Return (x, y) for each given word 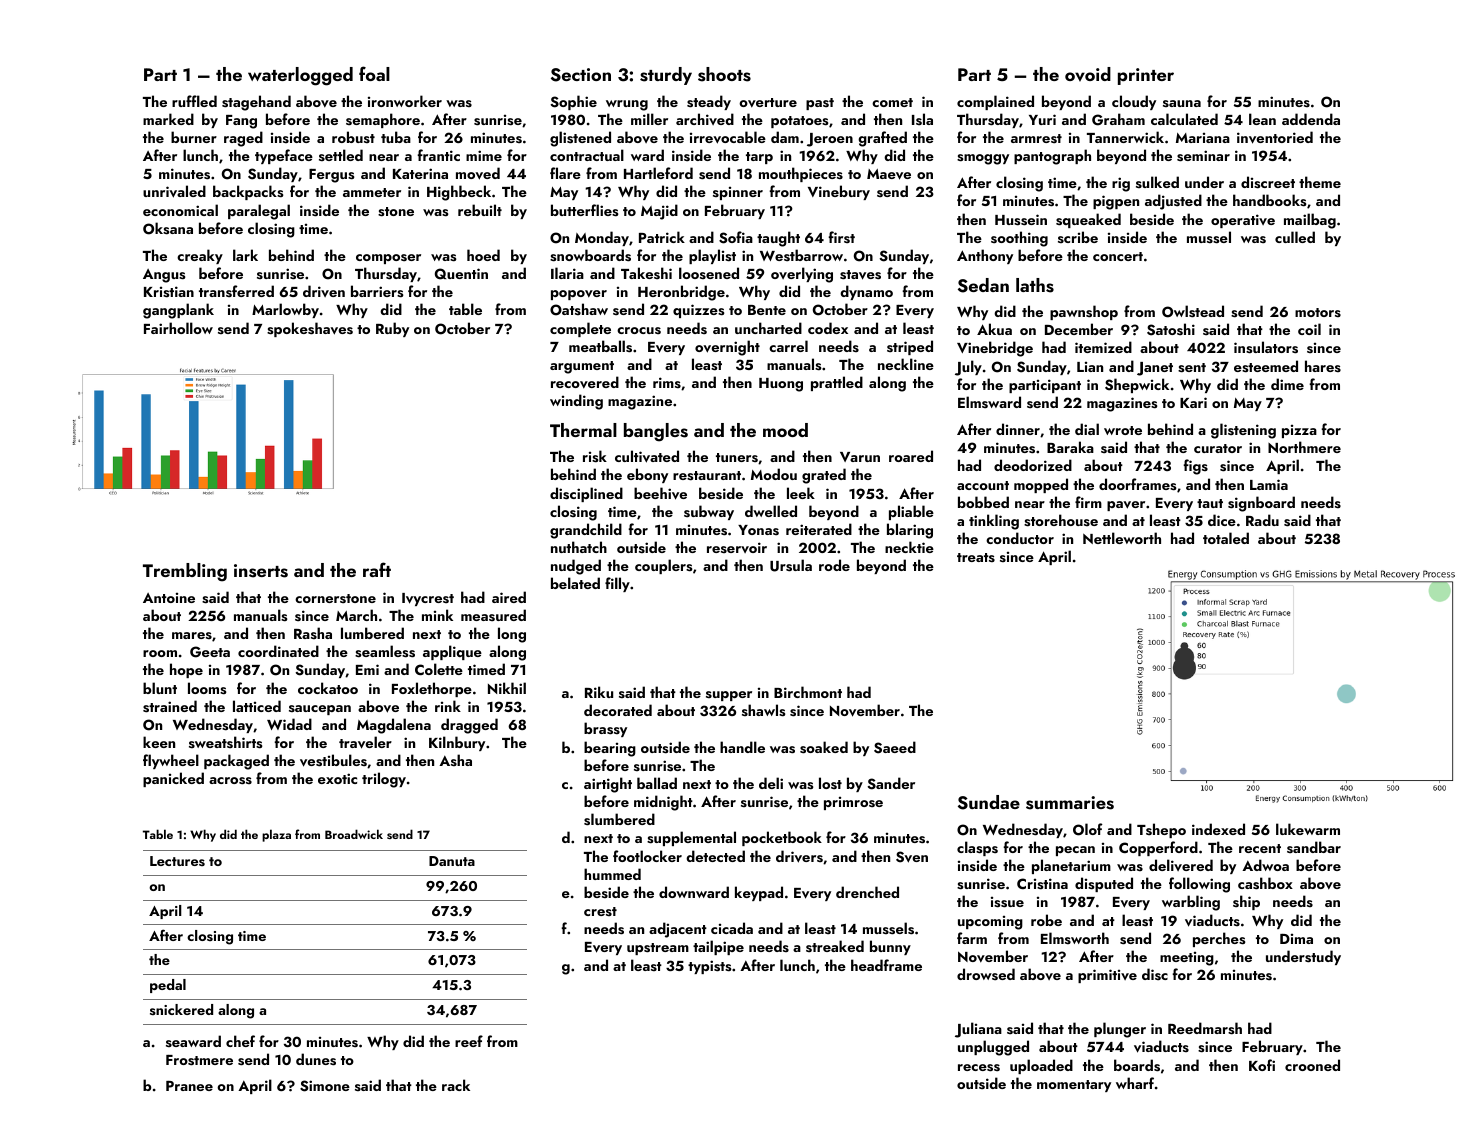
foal (374, 73)
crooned (1312, 1065)
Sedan (983, 285)
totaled (1226, 538)
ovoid (1088, 74)
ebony (647, 475)
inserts (261, 571)
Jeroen (830, 140)
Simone (325, 1086)
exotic (337, 778)
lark (245, 255)
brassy (605, 729)
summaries (1070, 803)
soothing (1019, 239)
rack (456, 1085)
